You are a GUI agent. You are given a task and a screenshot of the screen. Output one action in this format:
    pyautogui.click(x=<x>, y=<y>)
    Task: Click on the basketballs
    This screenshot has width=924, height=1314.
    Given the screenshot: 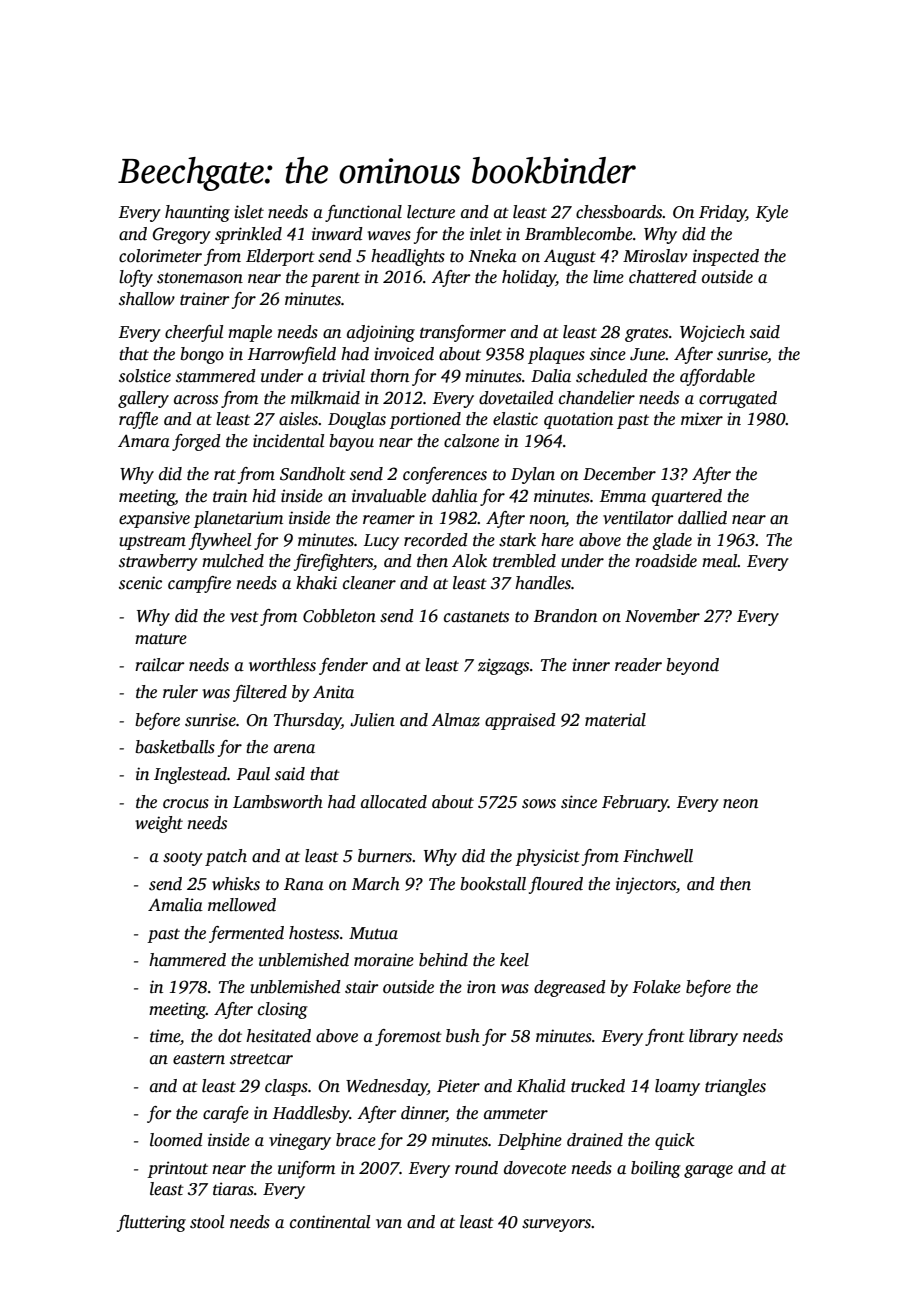 What is the action you would take?
    pyautogui.click(x=175, y=747)
